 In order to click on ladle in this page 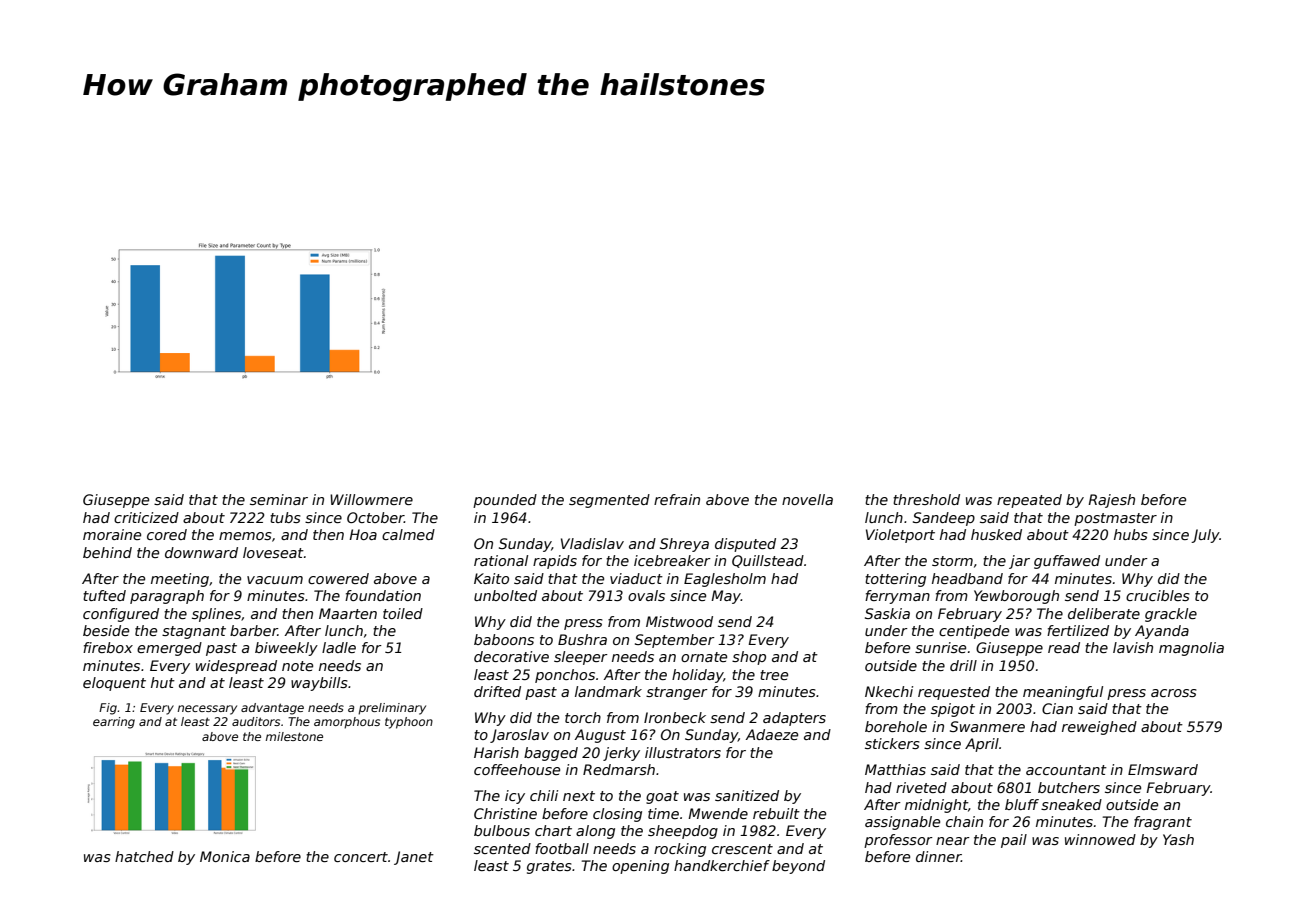, I will do `click(339, 647)`.
